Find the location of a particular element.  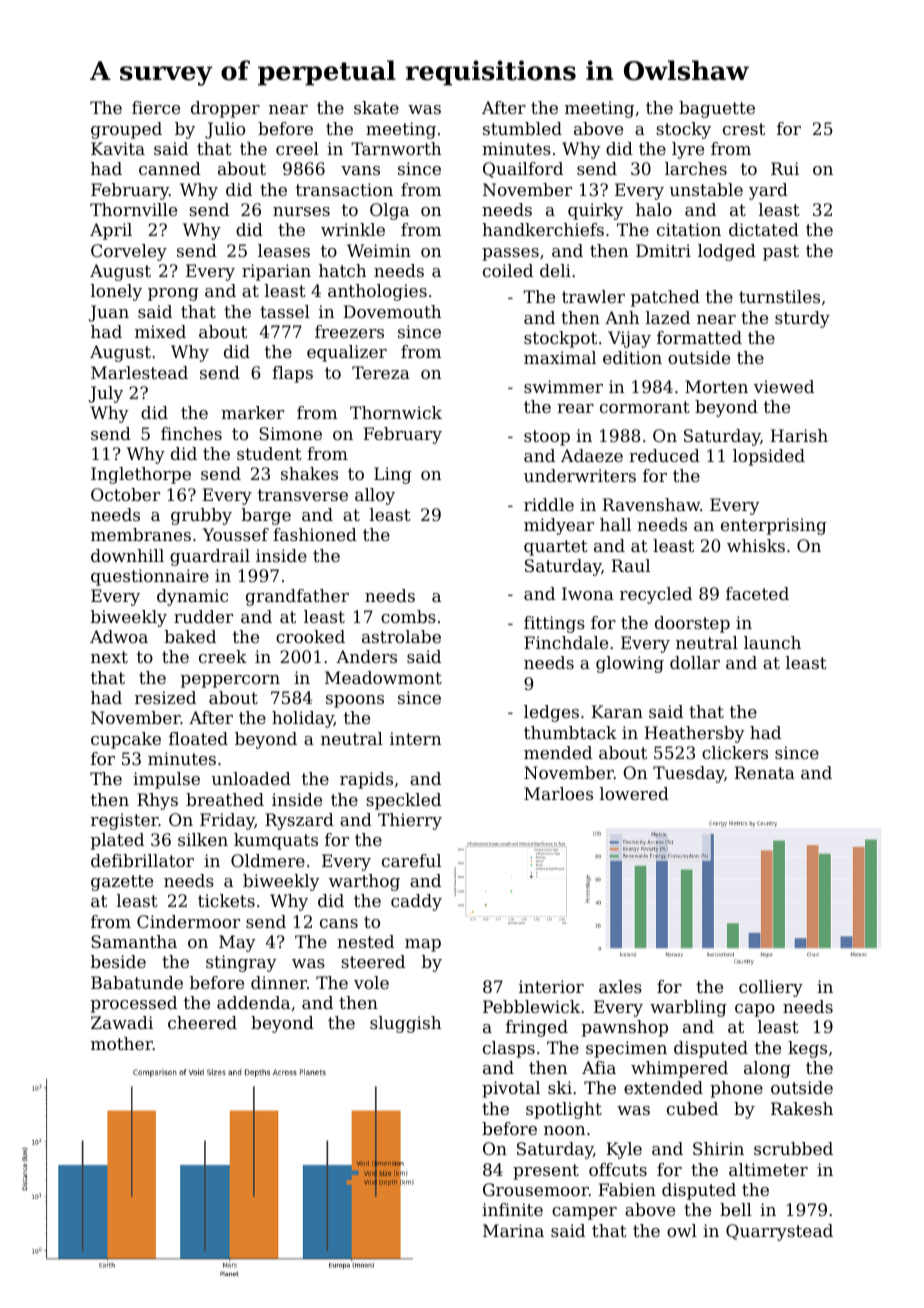

swimmer is located at coordinates (563, 386).
